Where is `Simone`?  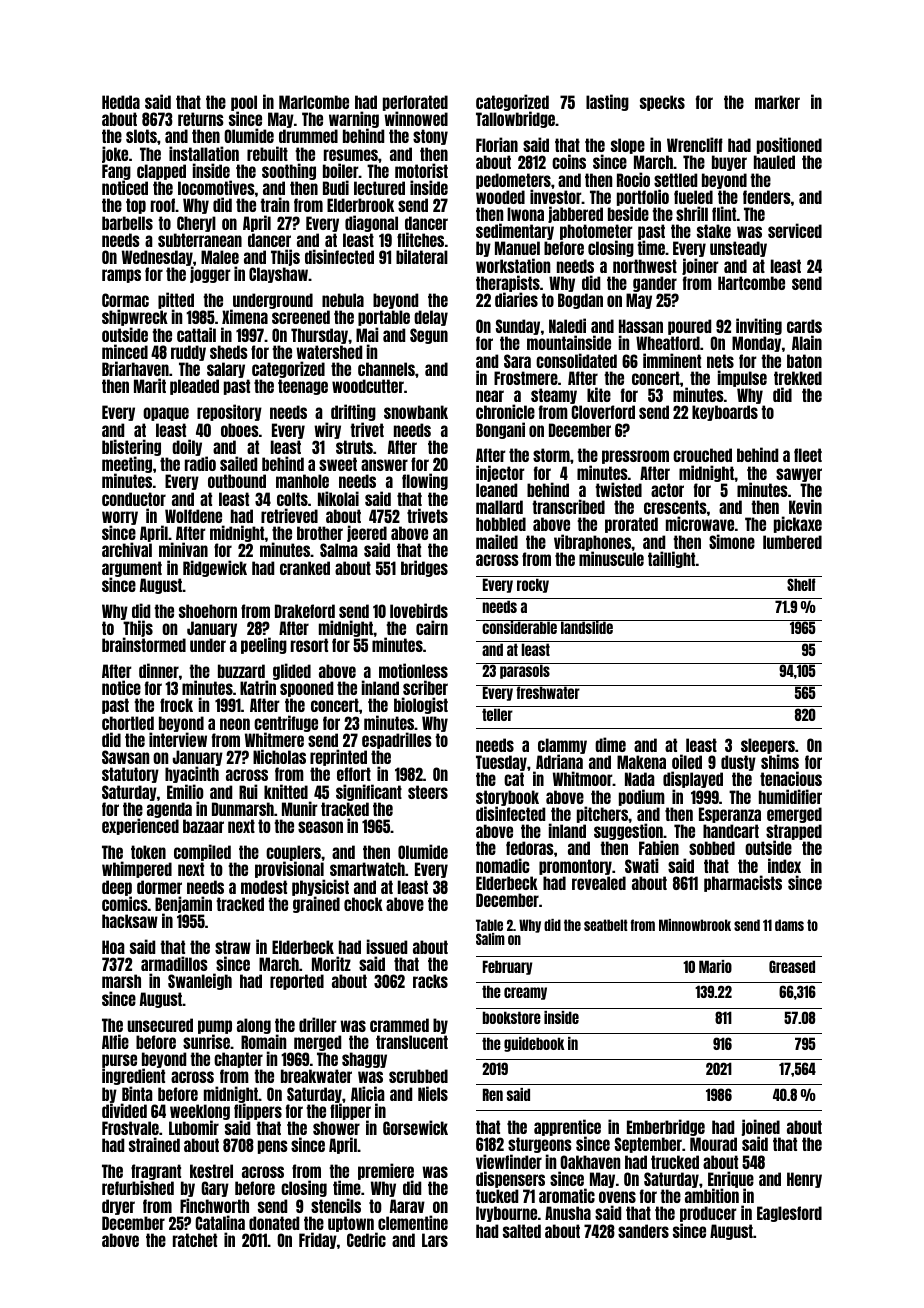
Simone is located at coordinates (732, 541).
